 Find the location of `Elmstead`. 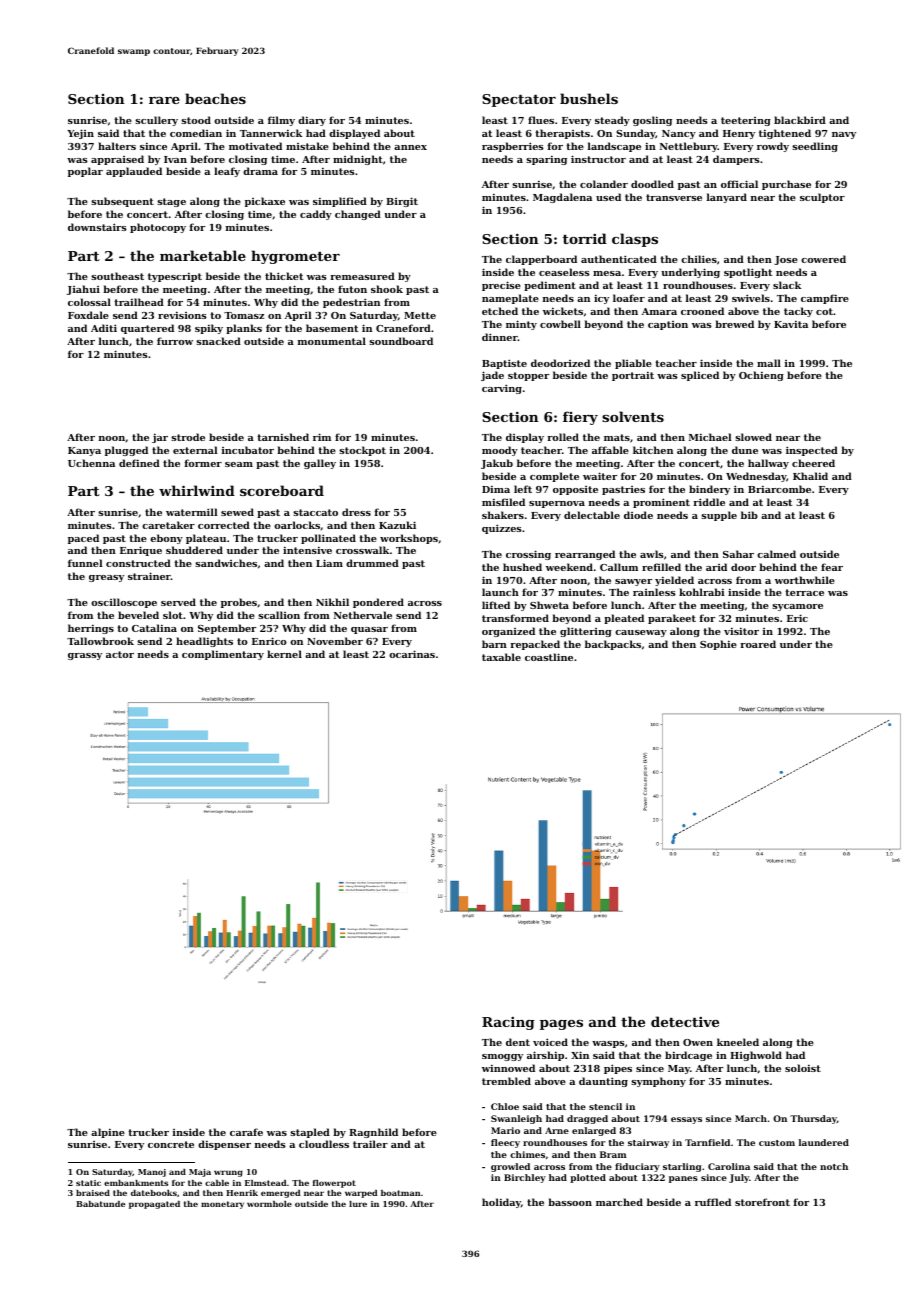

Elmstead is located at coordinates (265, 1183).
